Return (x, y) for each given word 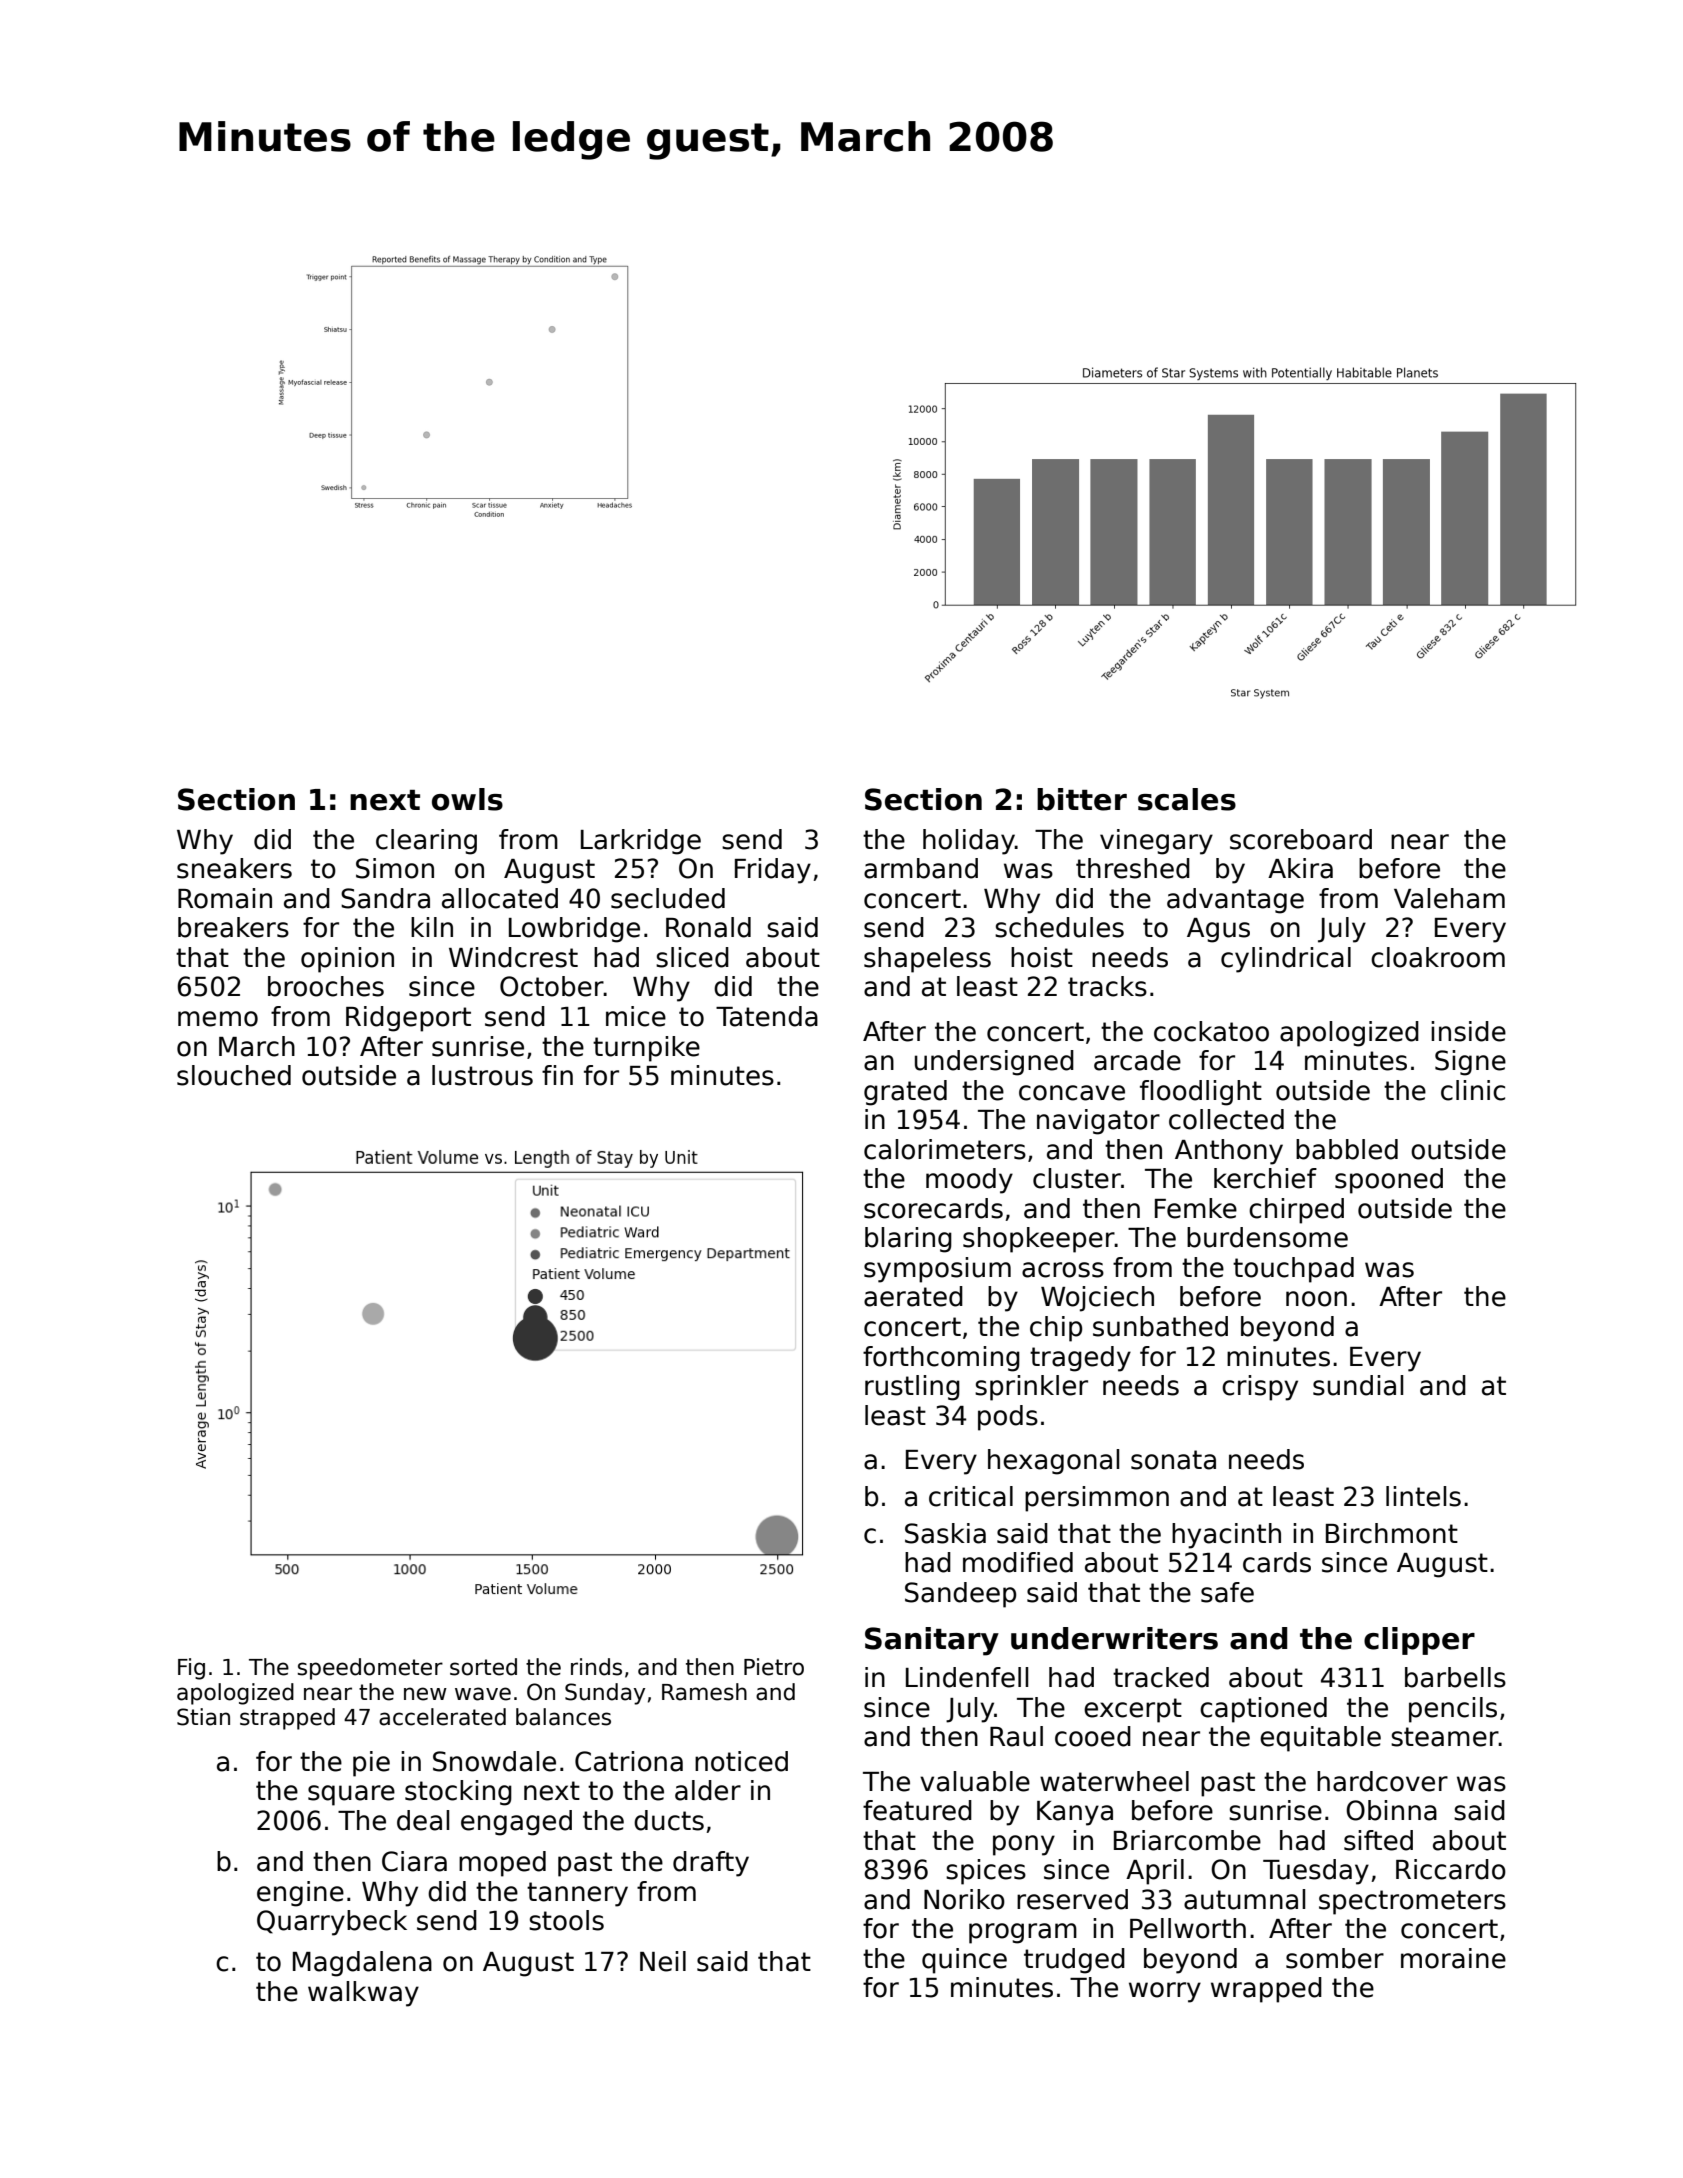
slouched (234, 1075)
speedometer (370, 1669)
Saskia (945, 1533)
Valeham (1449, 898)
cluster (1077, 1178)
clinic (1473, 1090)
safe (1227, 1592)
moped (502, 1864)
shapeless (927, 960)
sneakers (234, 868)
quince (964, 1961)
